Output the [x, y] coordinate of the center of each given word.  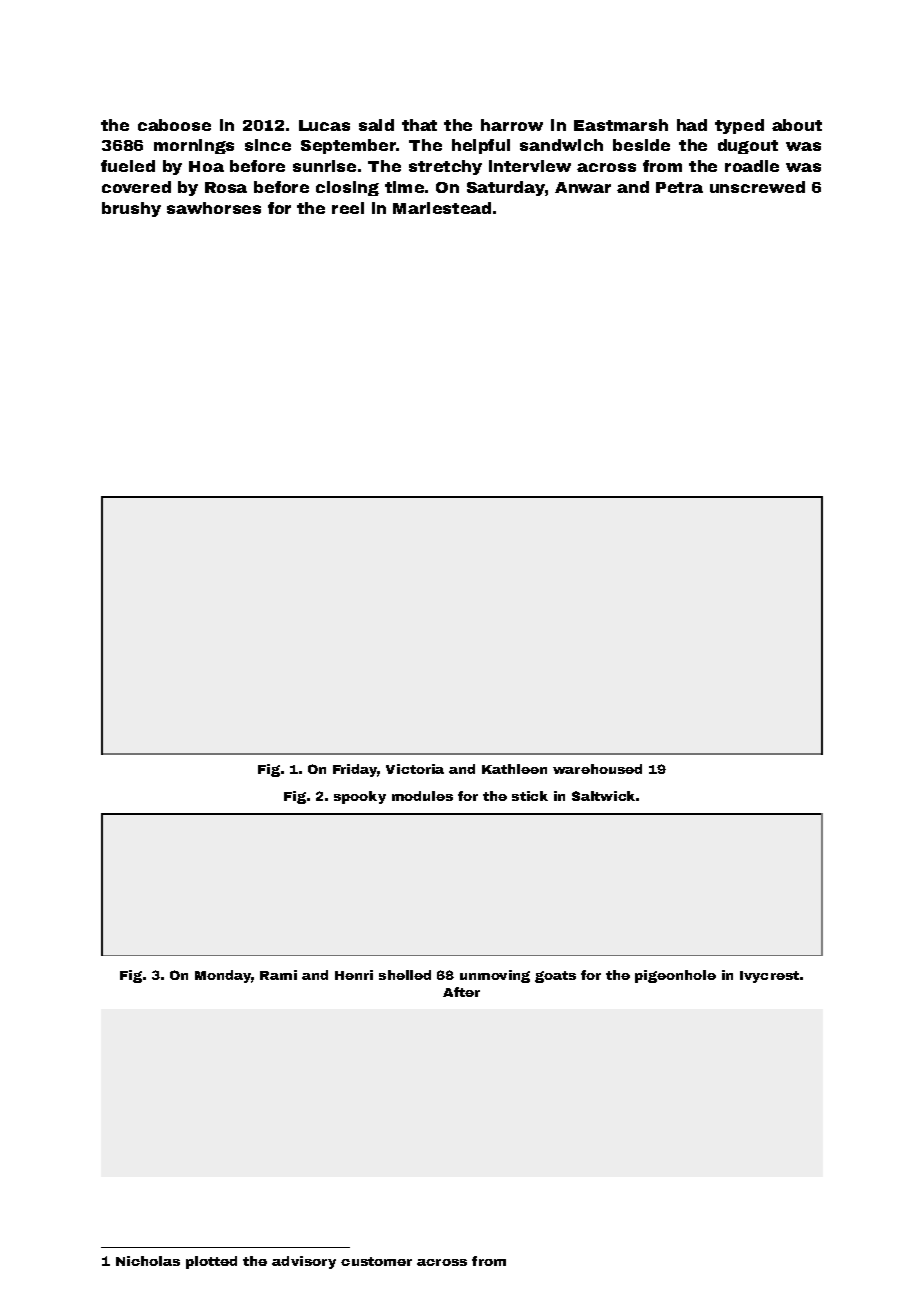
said [376, 125]
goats [555, 977]
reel [348, 208]
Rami [278, 975]
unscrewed [757, 187]
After [461, 992]
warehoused [597, 769]
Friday [355, 770]
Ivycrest [769, 977]
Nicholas [148, 1261]
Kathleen [514, 769]
